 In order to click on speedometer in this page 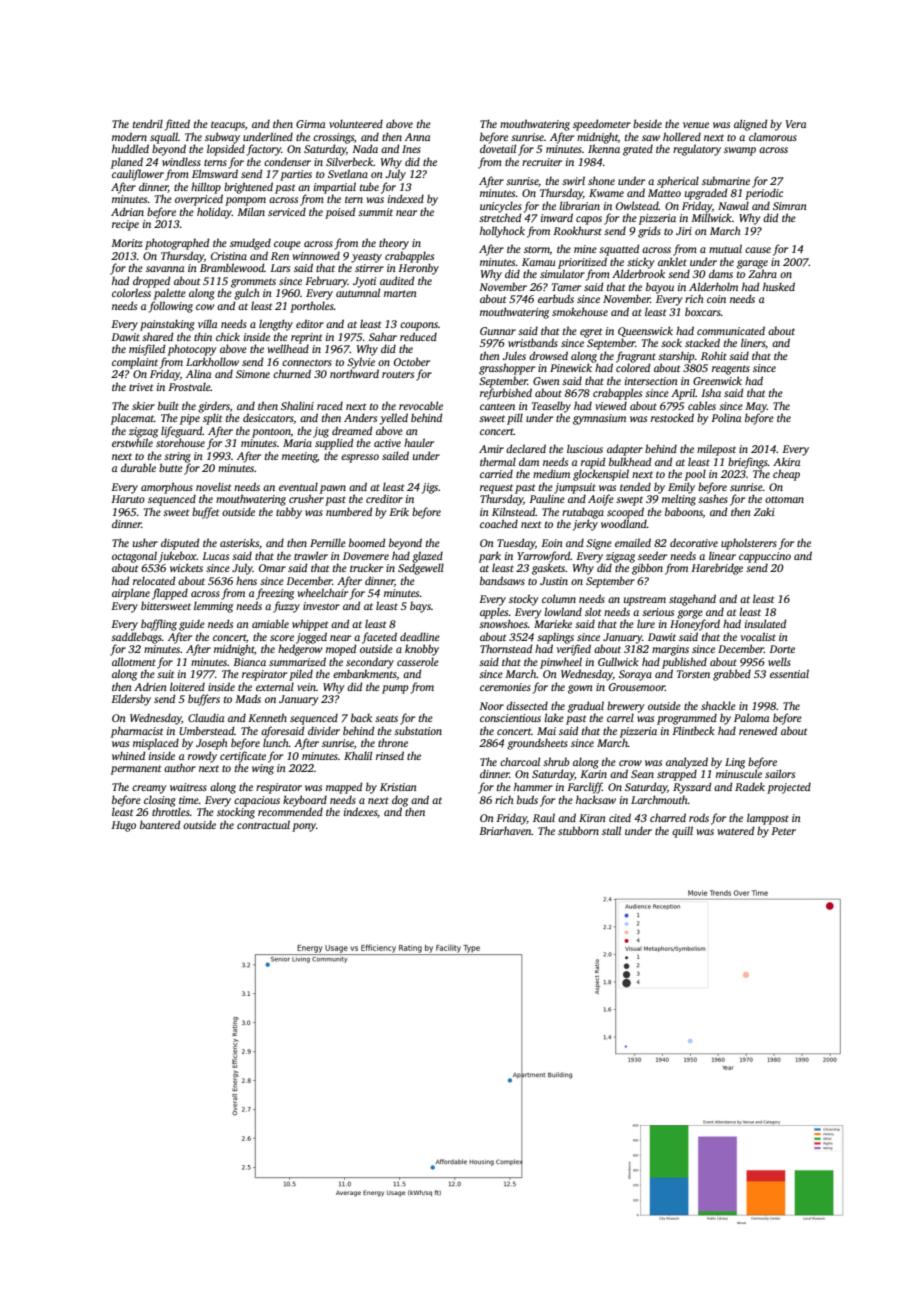, I will do `click(602, 125)`.
